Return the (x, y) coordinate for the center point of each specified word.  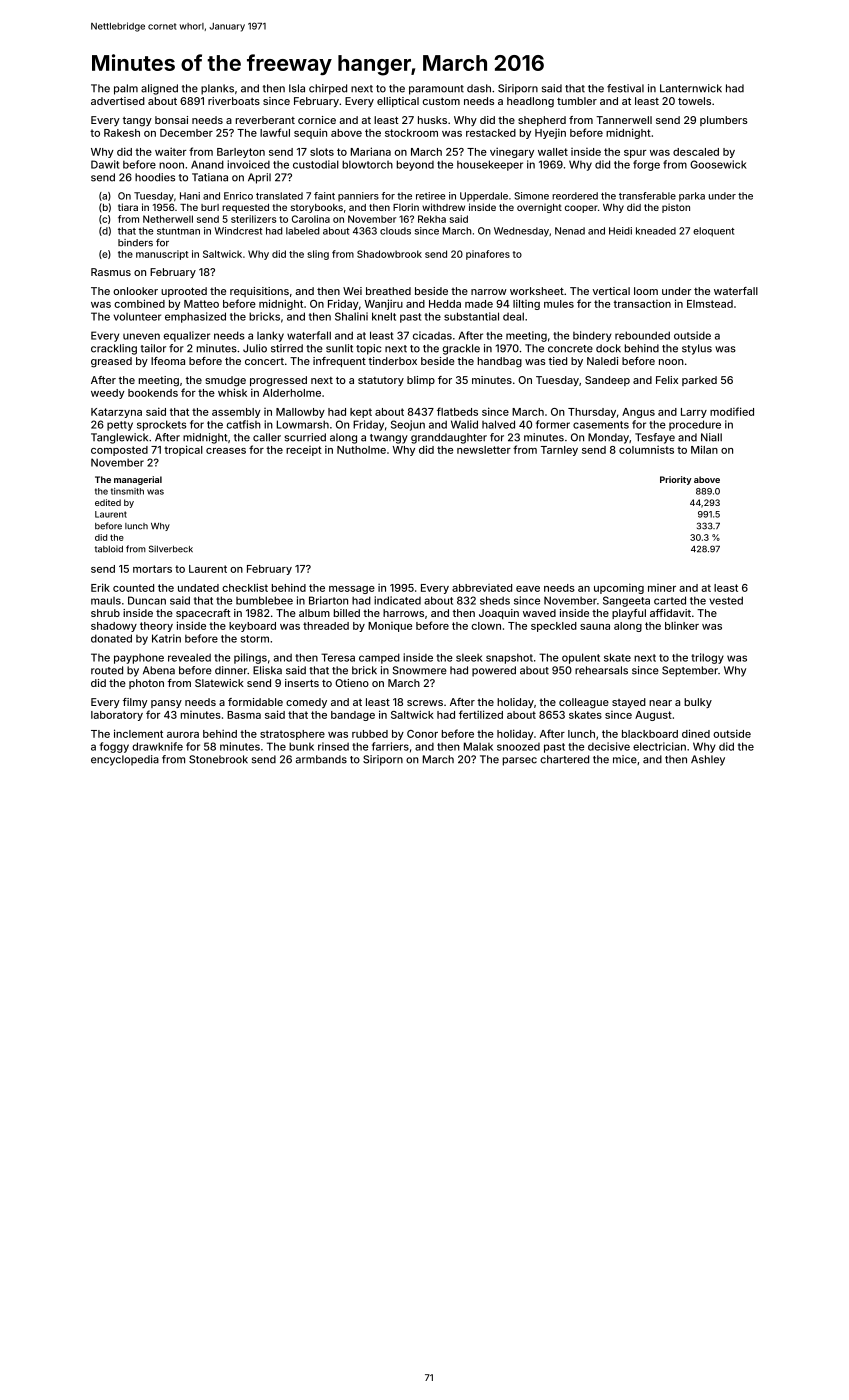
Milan (704, 449)
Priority (676, 480)
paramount (436, 90)
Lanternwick (691, 88)
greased (111, 362)
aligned (159, 89)
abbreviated (482, 588)
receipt (304, 451)
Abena (159, 670)
